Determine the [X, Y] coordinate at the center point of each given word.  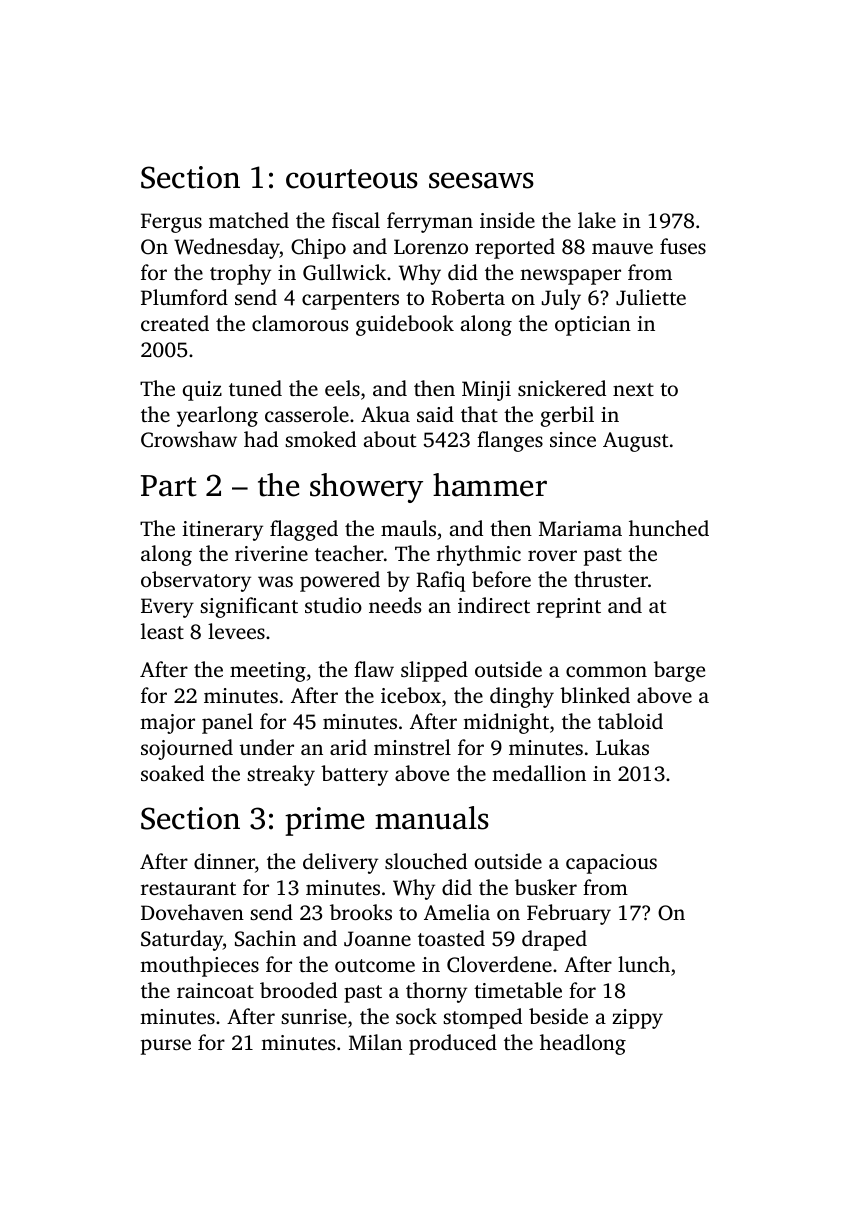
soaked [172, 773]
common [606, 671]
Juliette [651, 297]
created [175, 323]
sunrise [314, 1016]
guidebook [405, 325]
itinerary [223, 531]
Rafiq [441, 581]
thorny [436, 992]
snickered [562, 388]
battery [354, 775]
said [435, 414]
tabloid [630, 721]
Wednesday [227, 248]
